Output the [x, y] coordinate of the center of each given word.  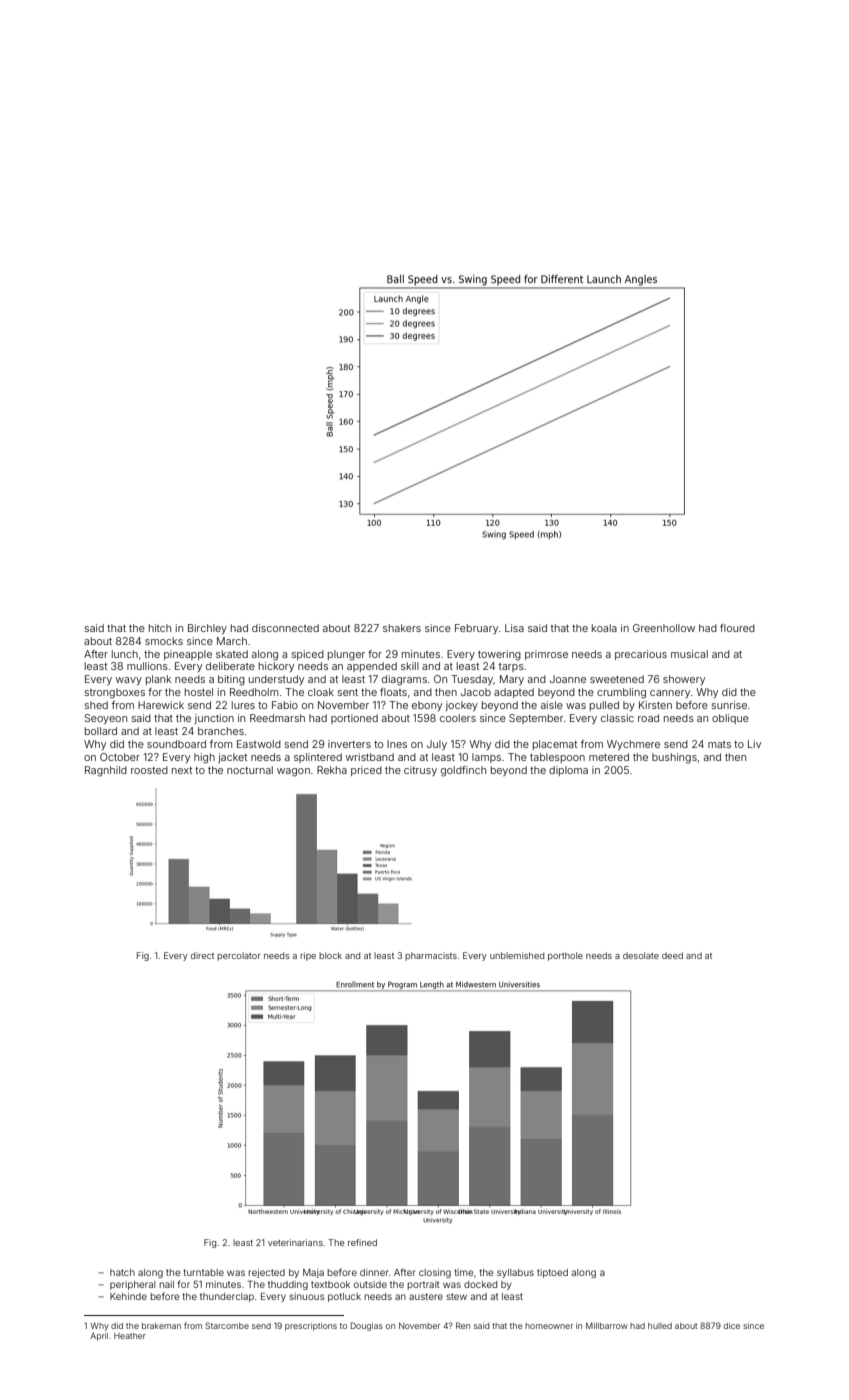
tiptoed [552, 1273]
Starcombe [227, 1325]
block [330, 955]
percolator [238, 956]
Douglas [367, 1326]
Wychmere [633, 745]
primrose [546, 655]
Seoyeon [105, 719]
